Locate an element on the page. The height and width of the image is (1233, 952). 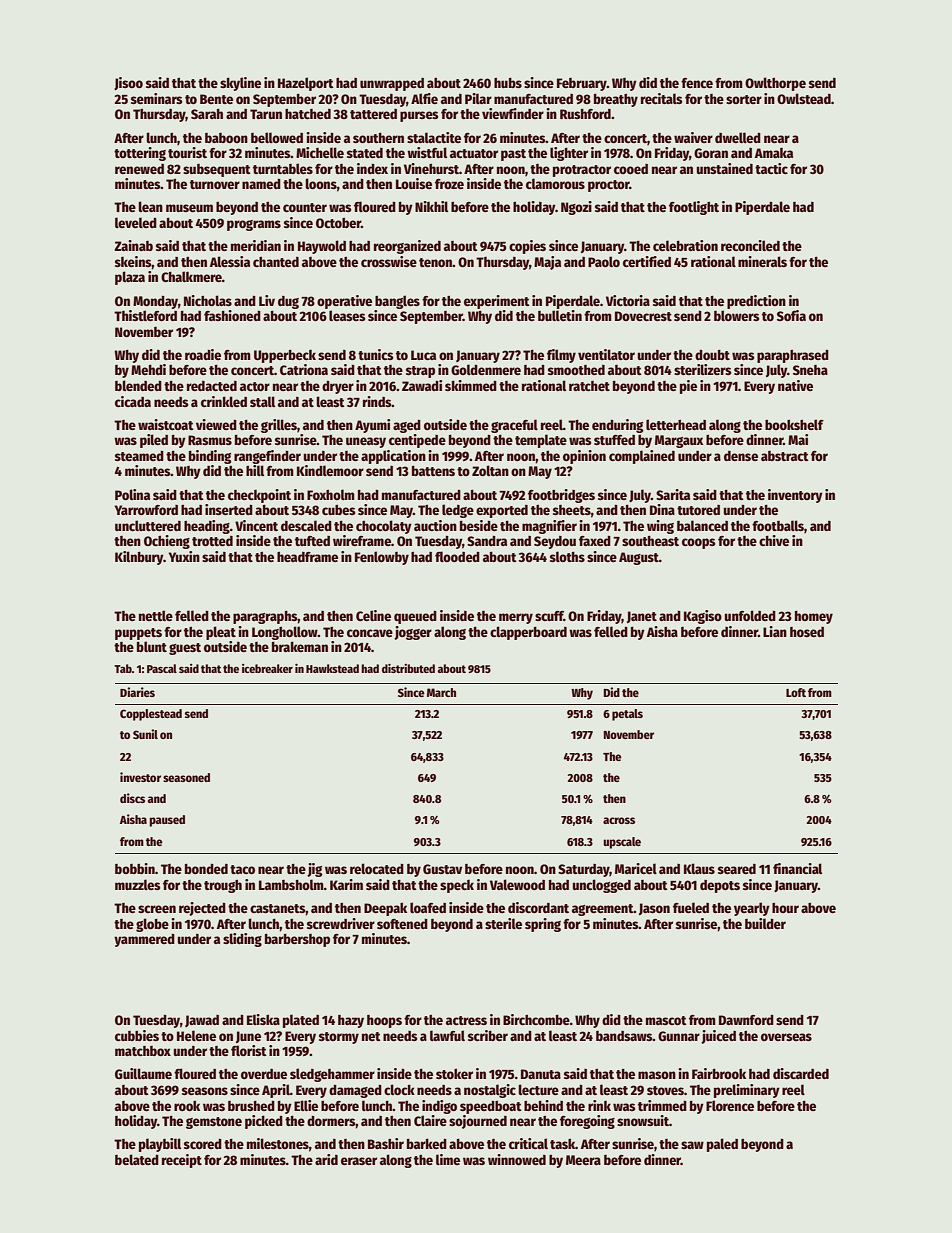
minerals is located at coordinates (762, 261).
